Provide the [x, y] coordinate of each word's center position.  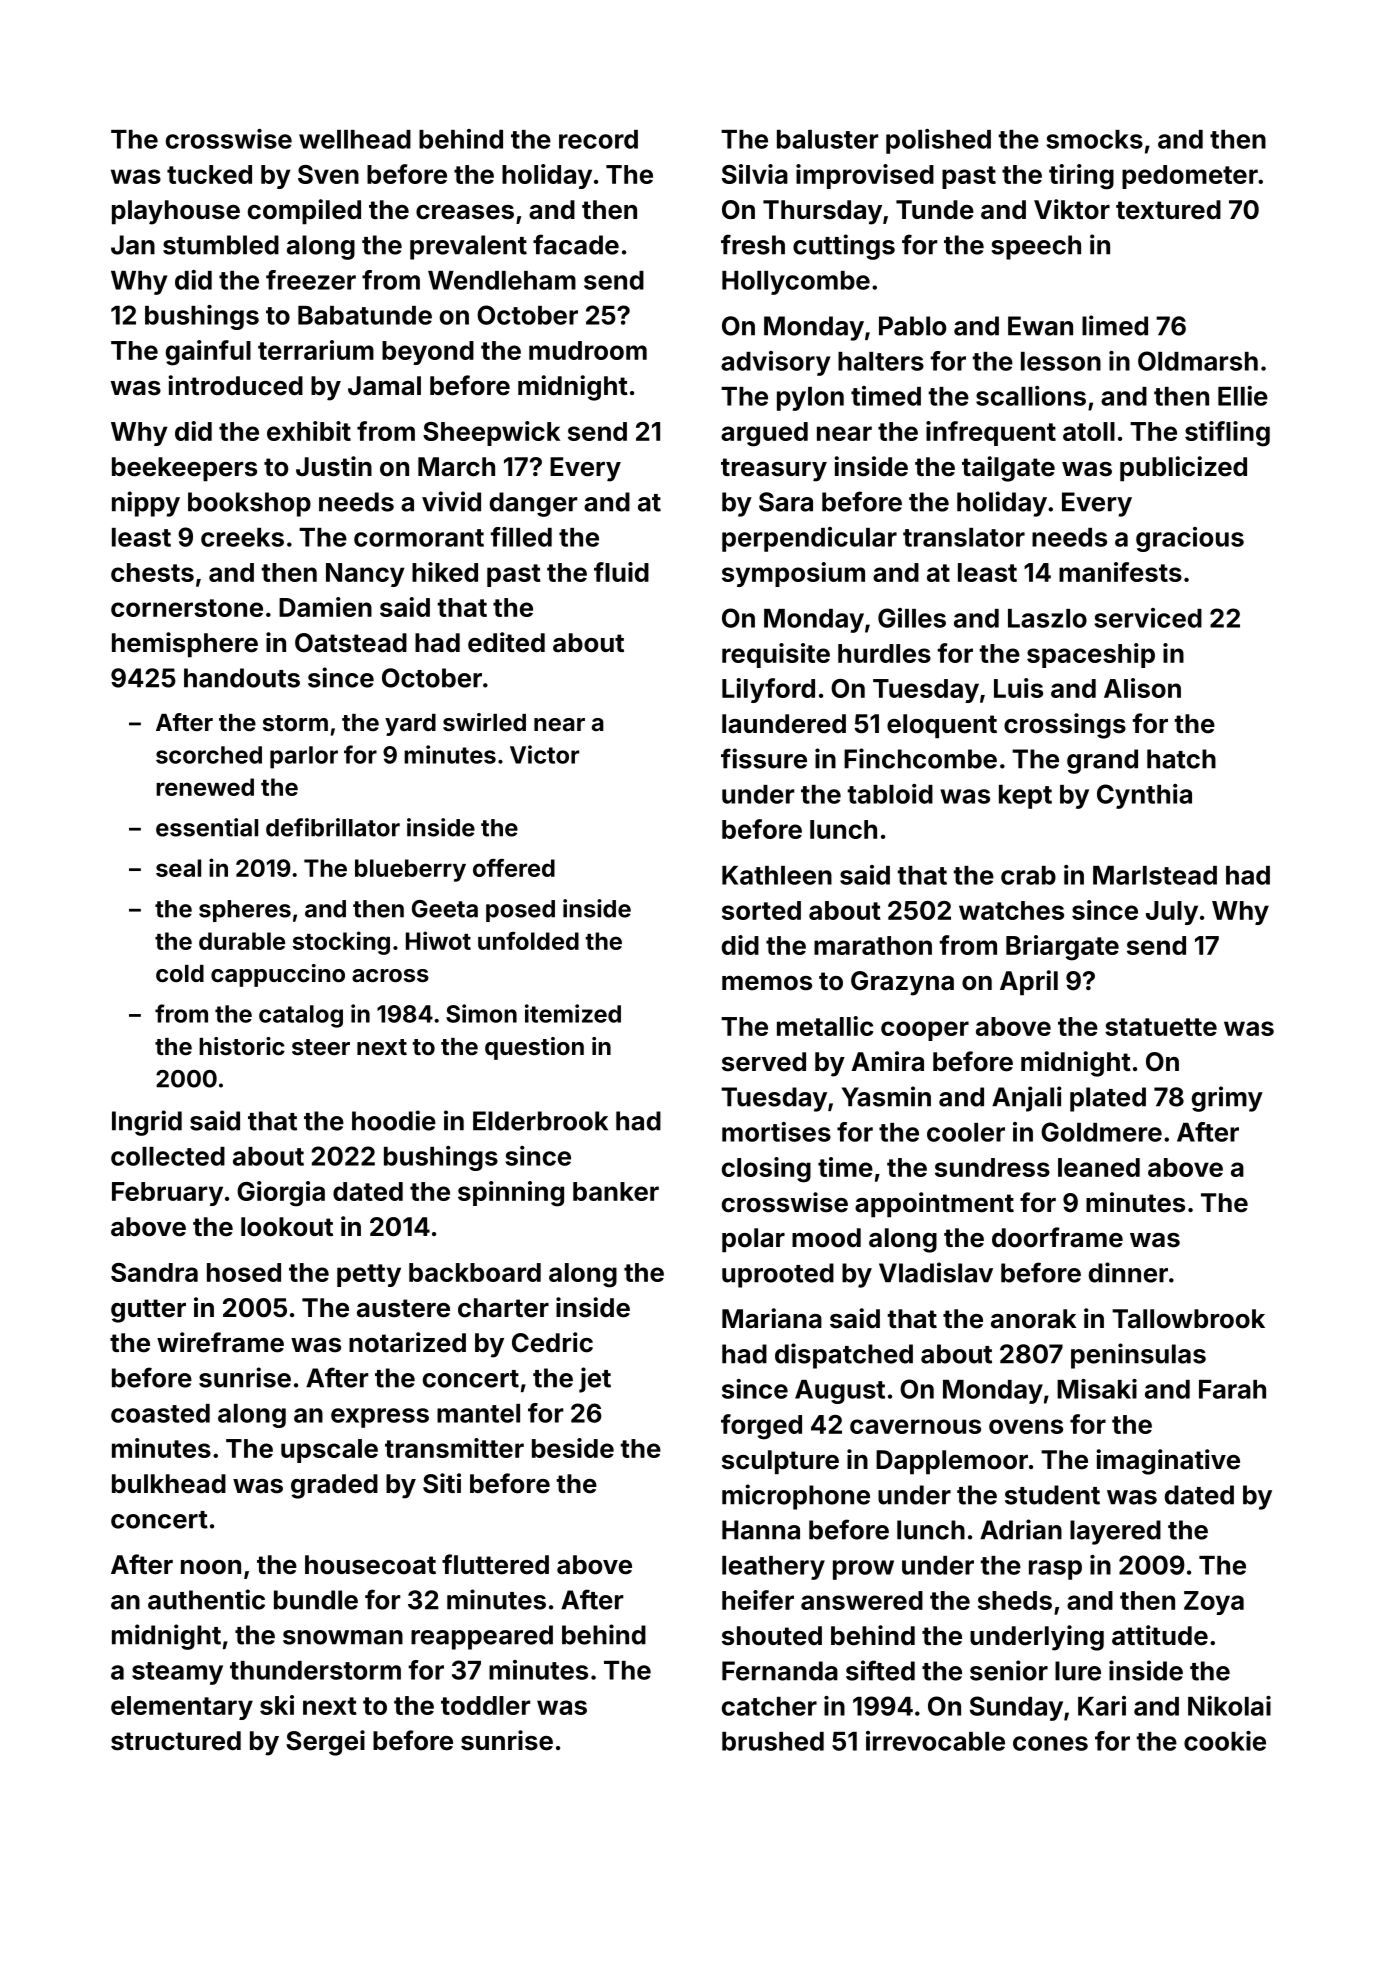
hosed [244, 1272]
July [1172, 913]
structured [176, 1741]
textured [1168, 210]
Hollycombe [796, 283]
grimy [1227, 1099]
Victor [544, 754]
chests [152, 572]
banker [616, 1191]
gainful [208, 353]
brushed [773, 1741]
